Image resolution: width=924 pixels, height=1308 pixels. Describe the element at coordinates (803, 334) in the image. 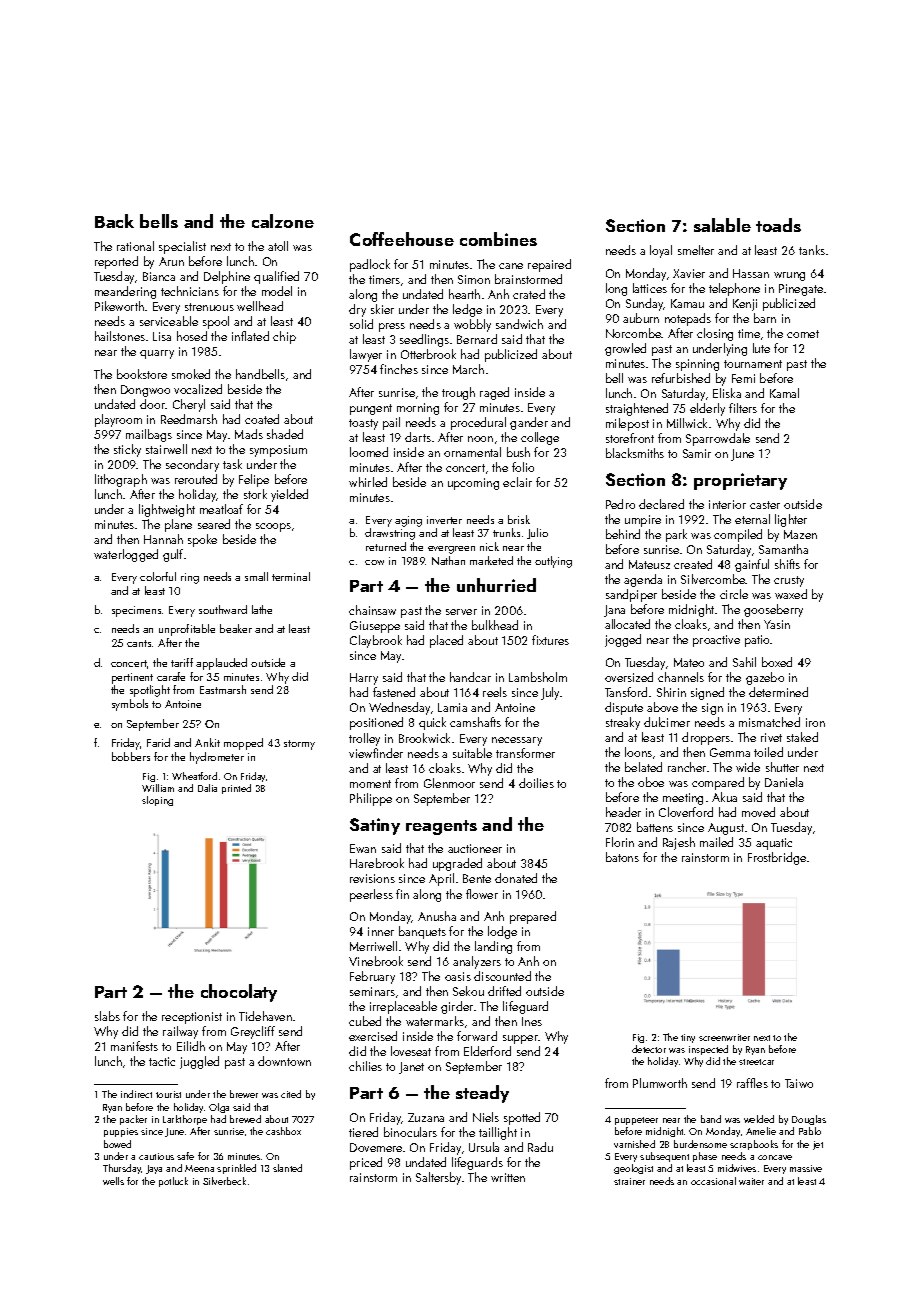

I see `comet` at that location.
